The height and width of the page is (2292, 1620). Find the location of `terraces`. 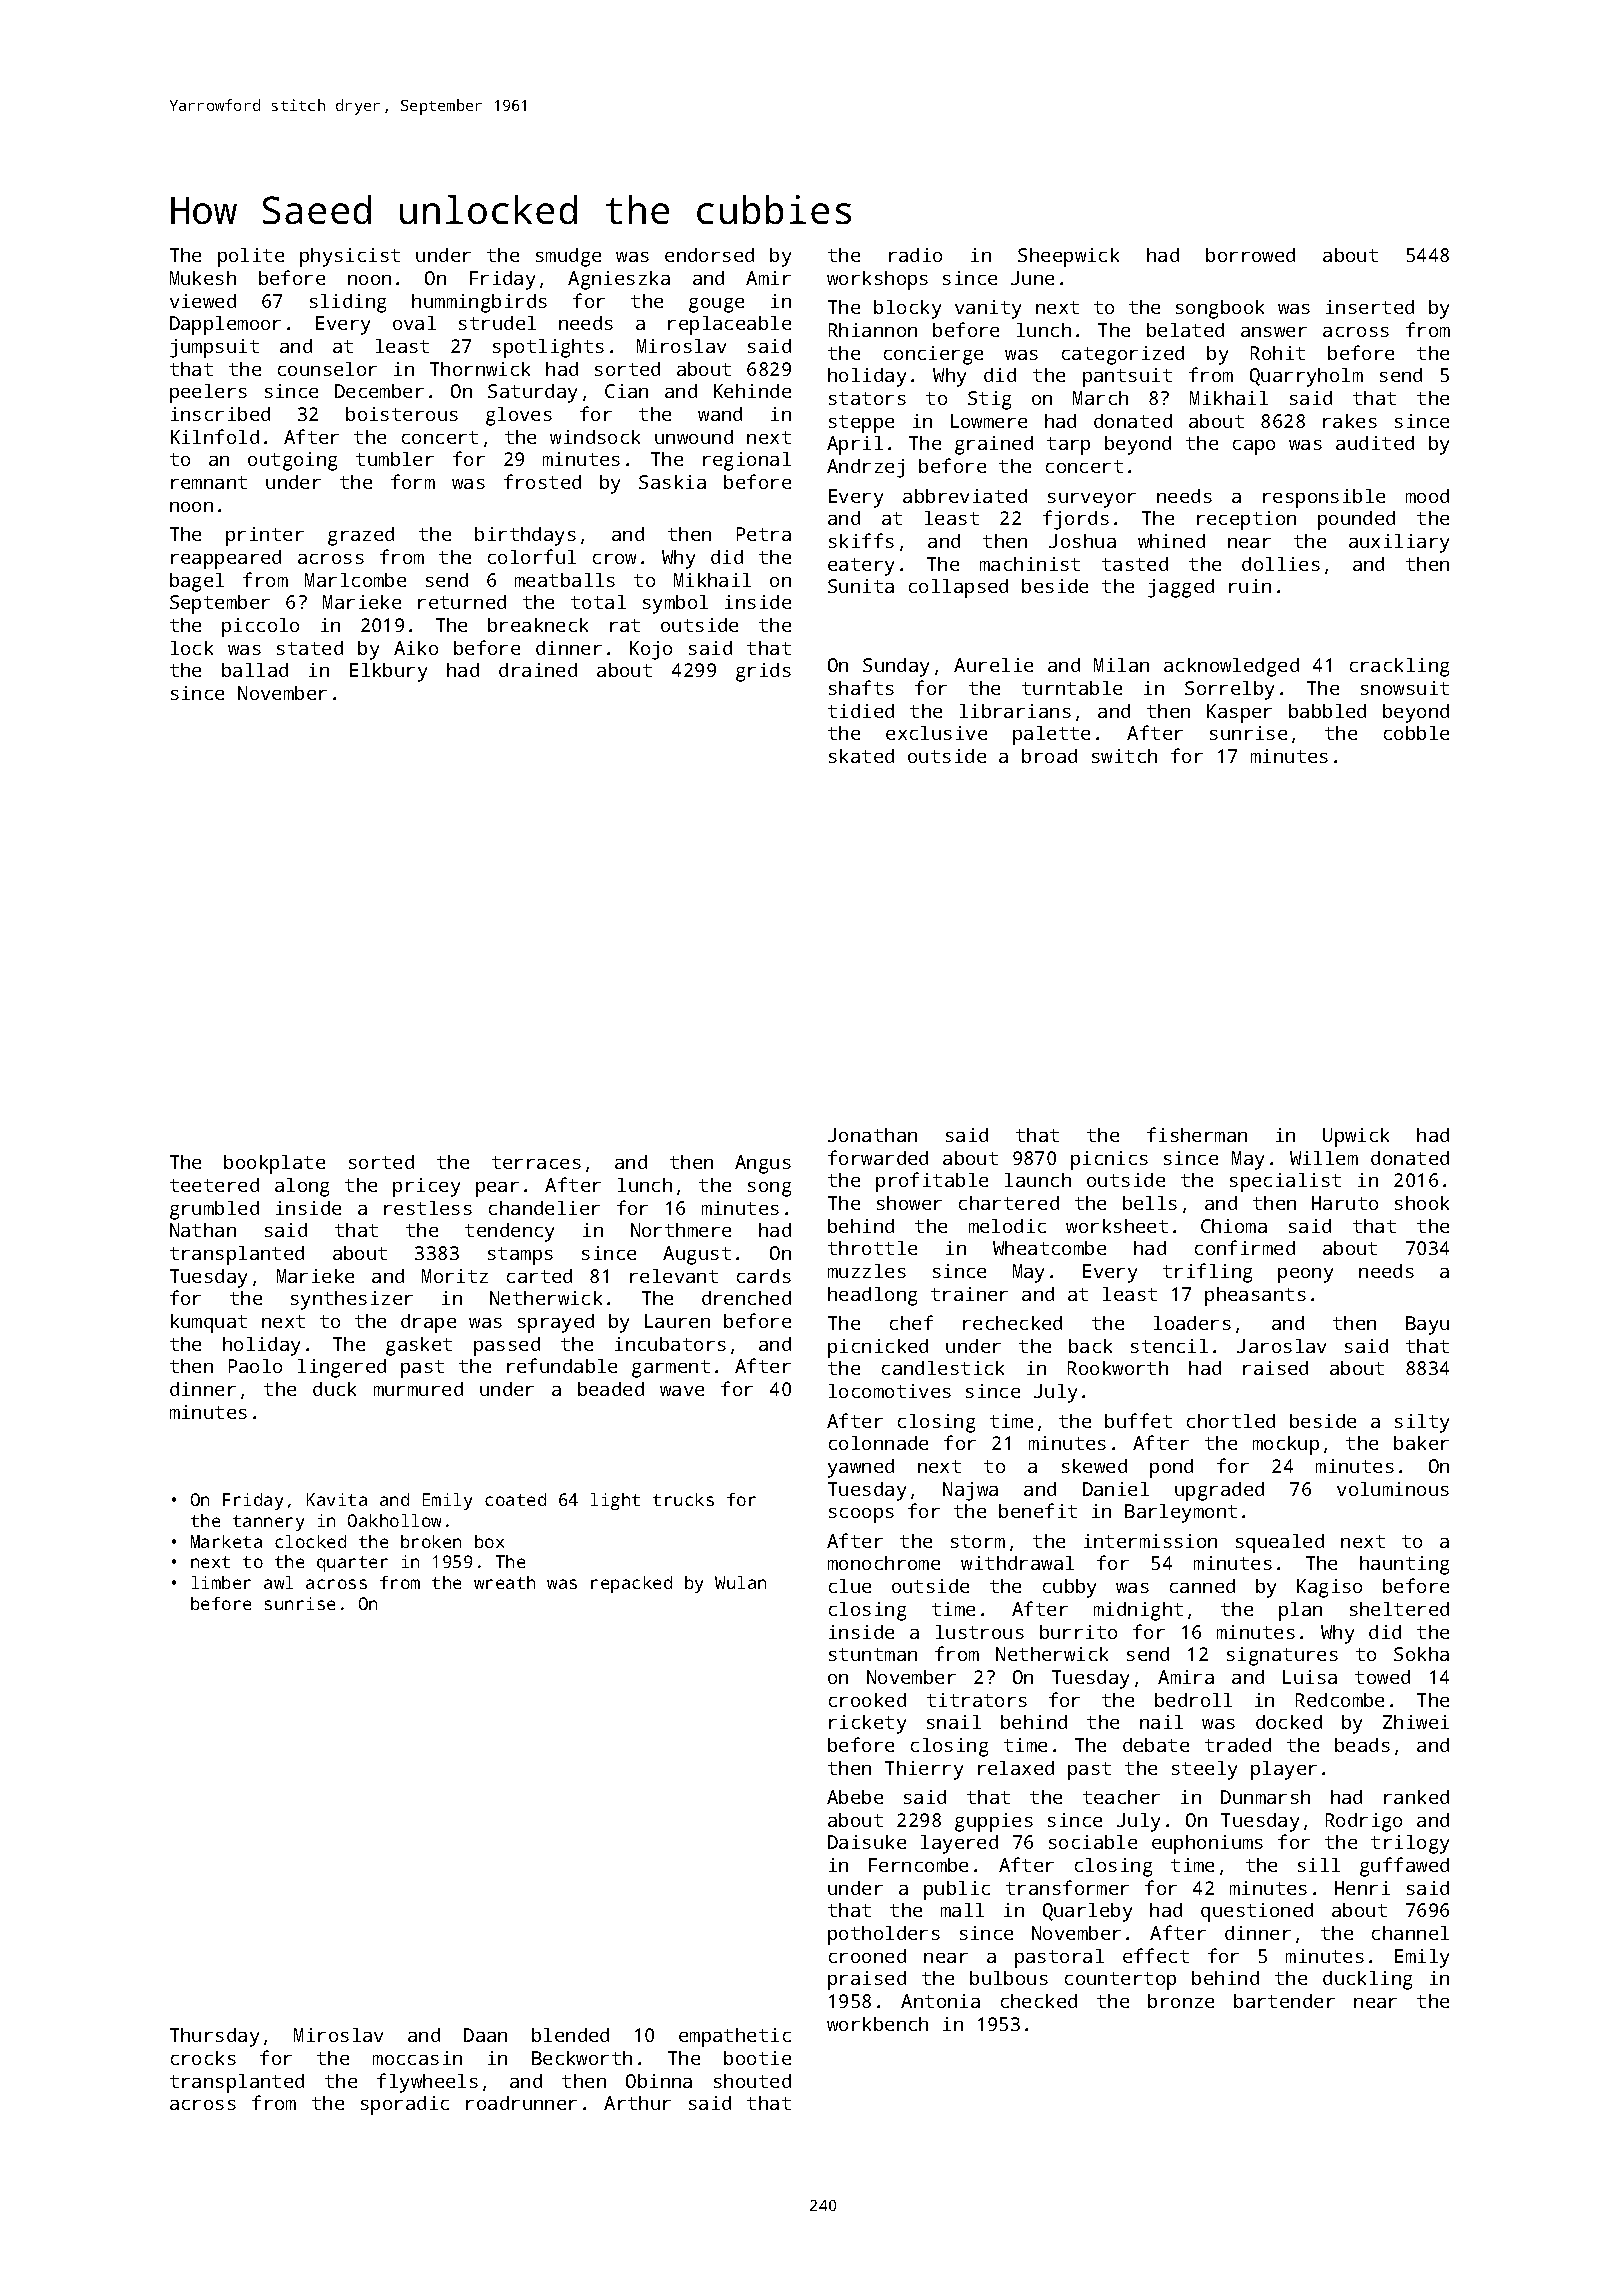

terraces is located at coordinates (536, 1162).
